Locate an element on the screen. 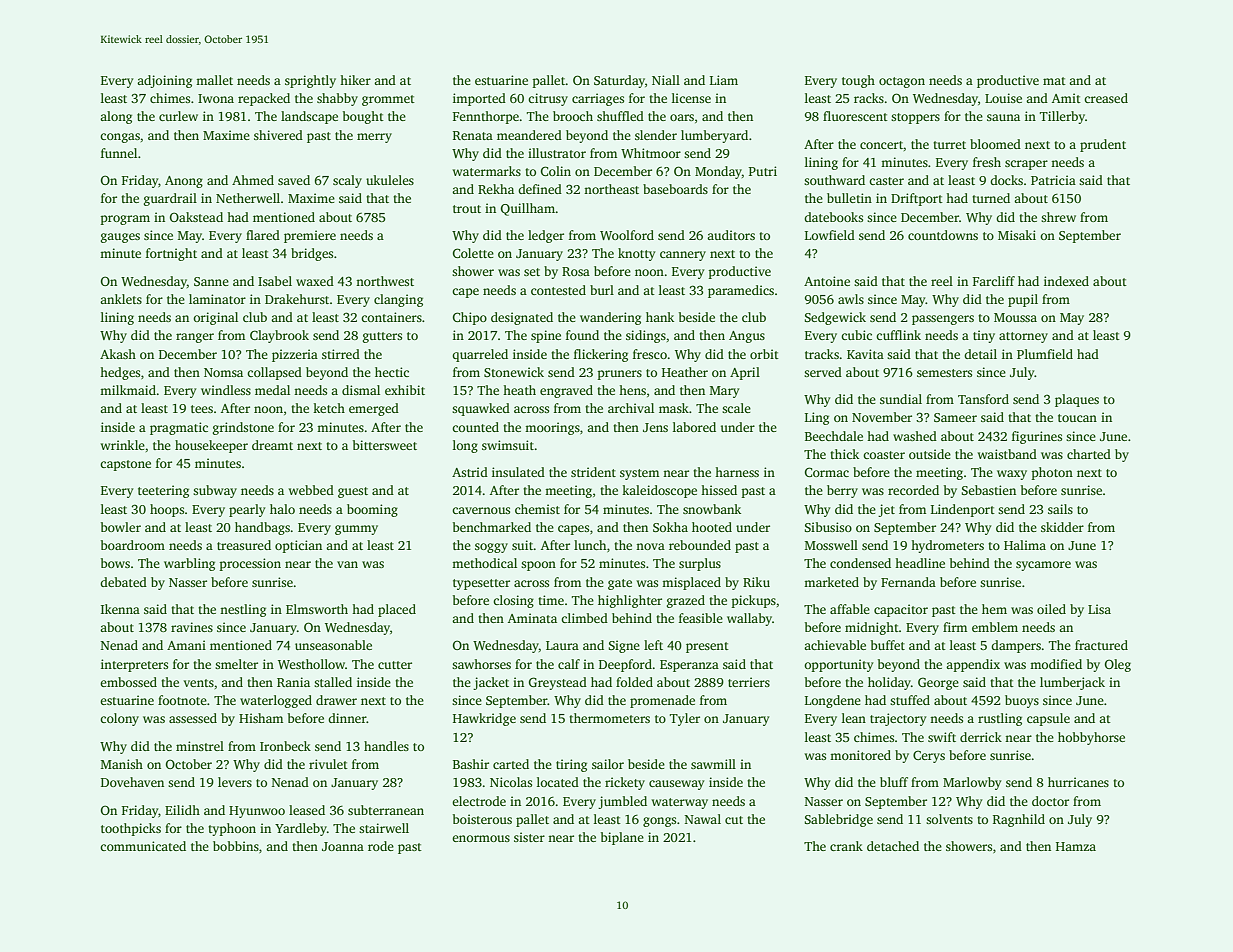 The height and width of the screenshot is (952, 1233). curlew is located at coordinates (178, 116).
